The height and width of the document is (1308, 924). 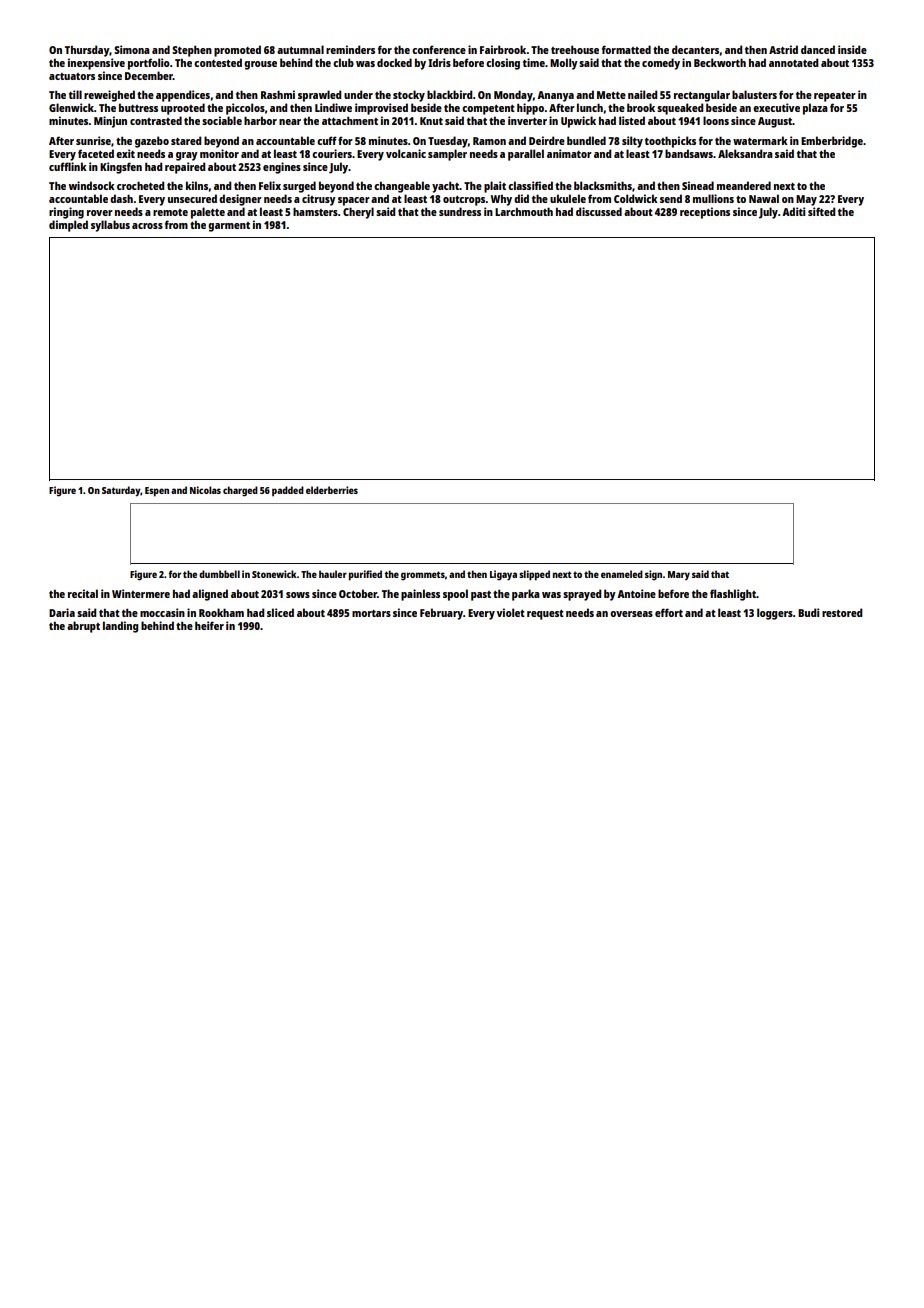 I want to click on kilns, so click(x=197, y=185).
